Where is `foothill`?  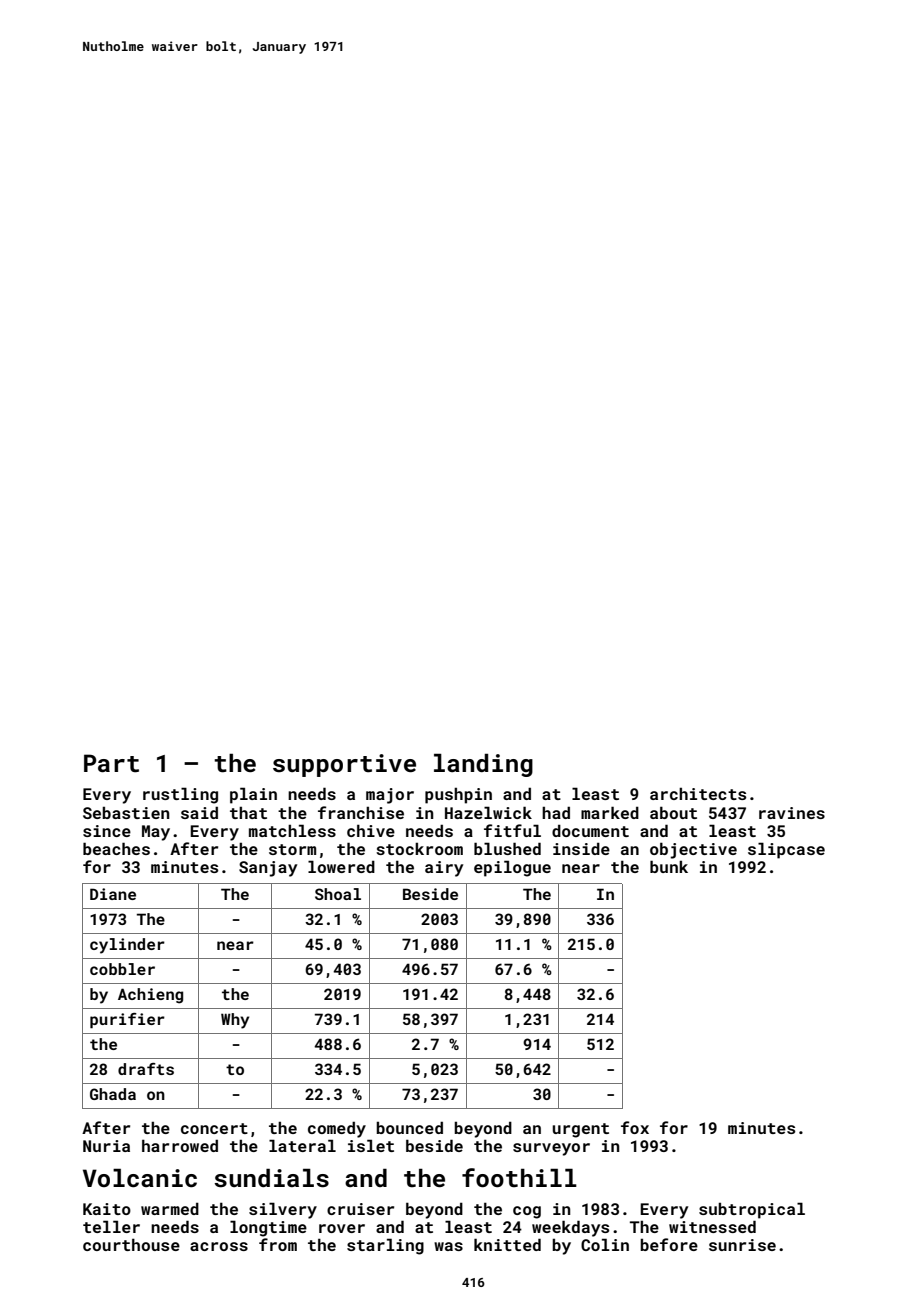 foothill is located at coordinates (519, 1178).
